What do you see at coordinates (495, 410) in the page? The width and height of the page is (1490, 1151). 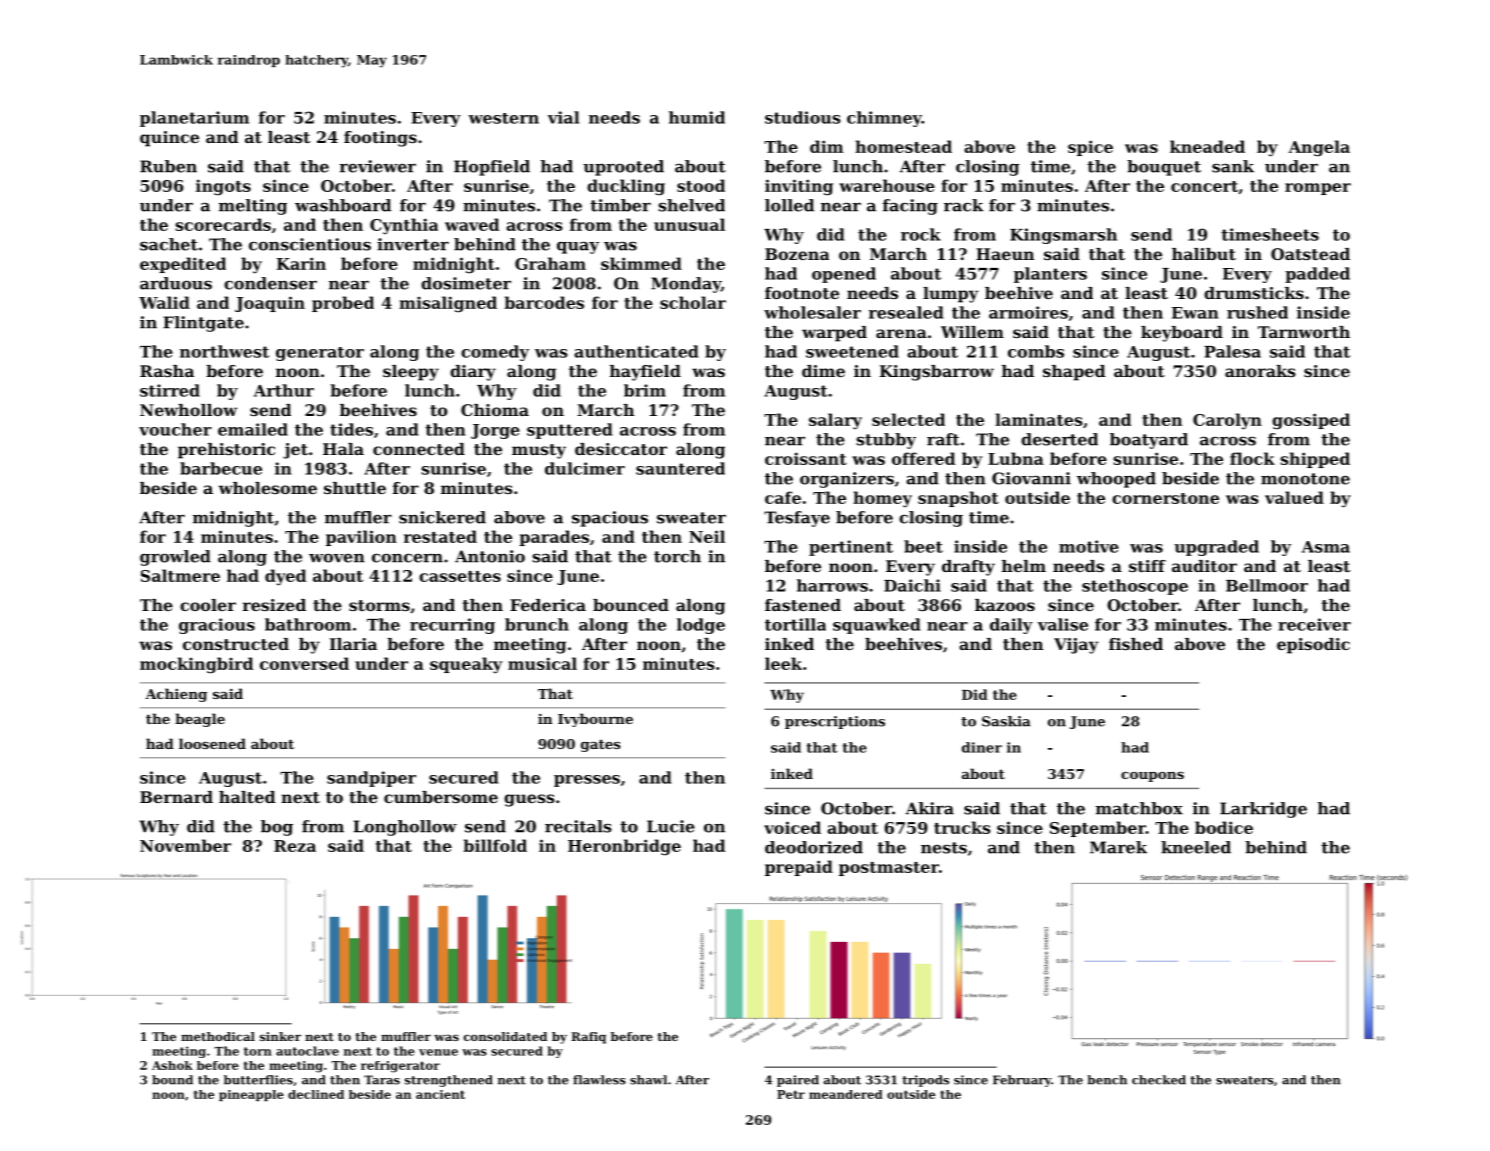 I see `Chioma` at bounding box center [495, 410].
